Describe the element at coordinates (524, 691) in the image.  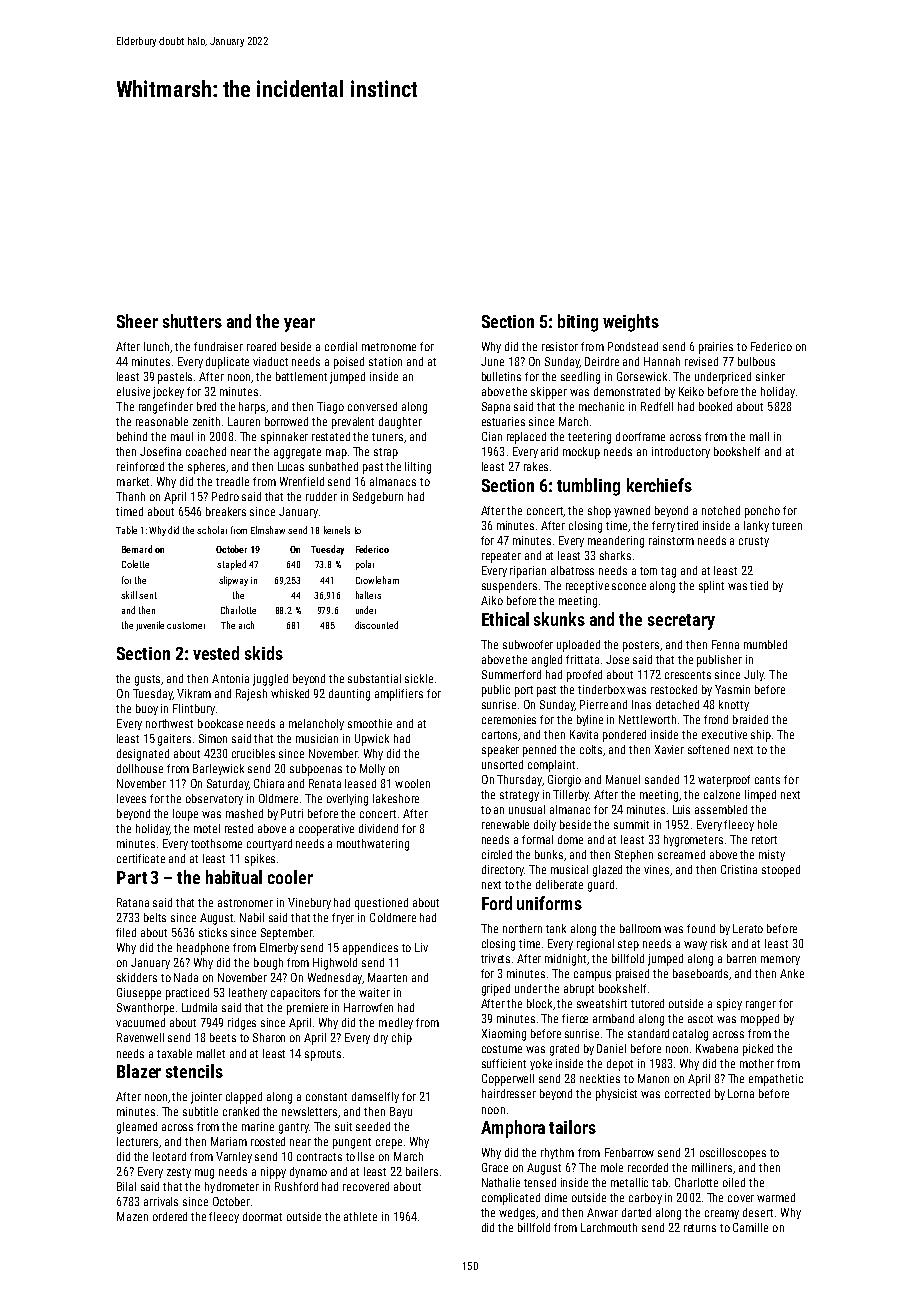
I see `port` at that location.
